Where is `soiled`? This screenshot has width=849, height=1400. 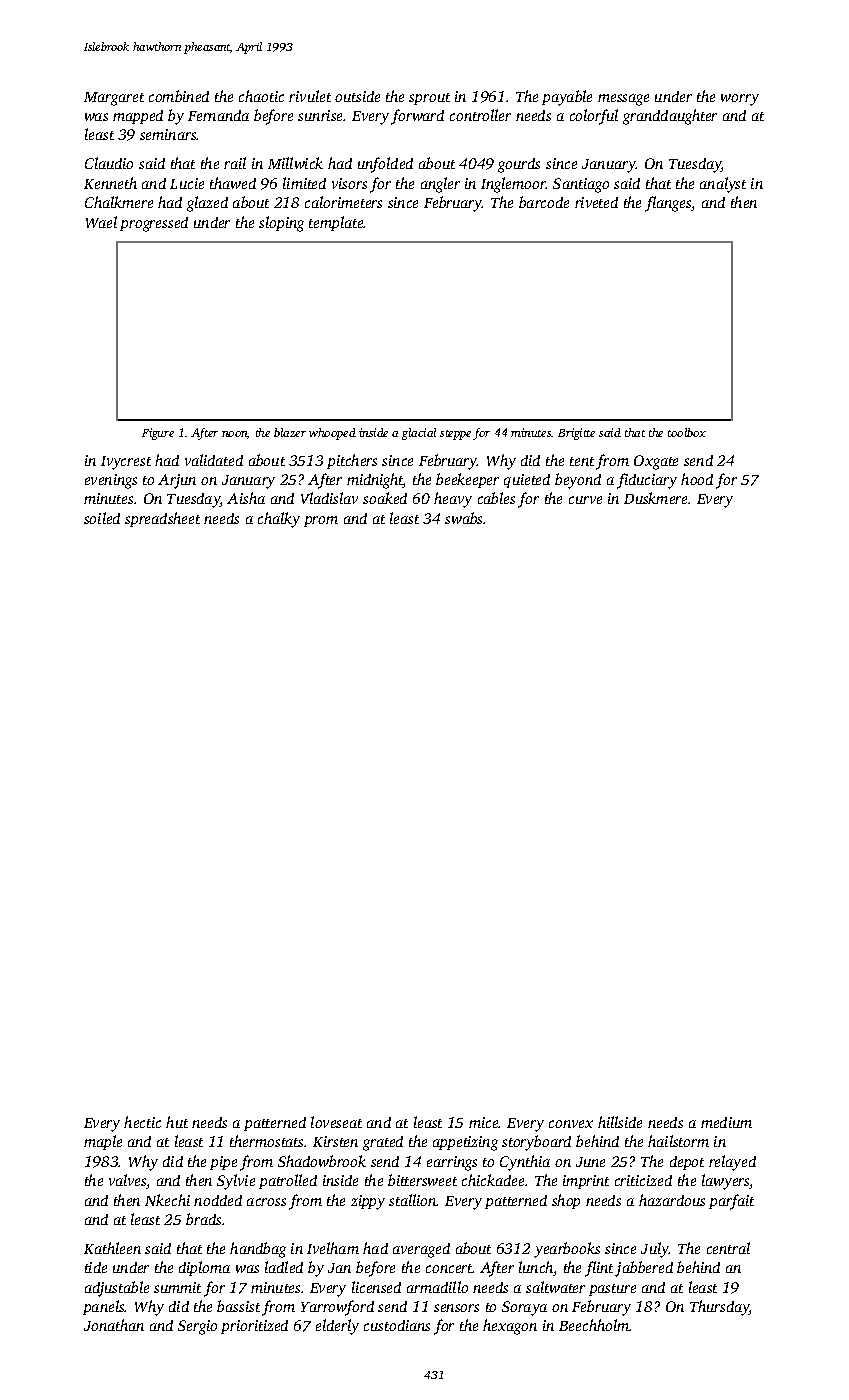 soiled is located at coordinates (102, 518).
